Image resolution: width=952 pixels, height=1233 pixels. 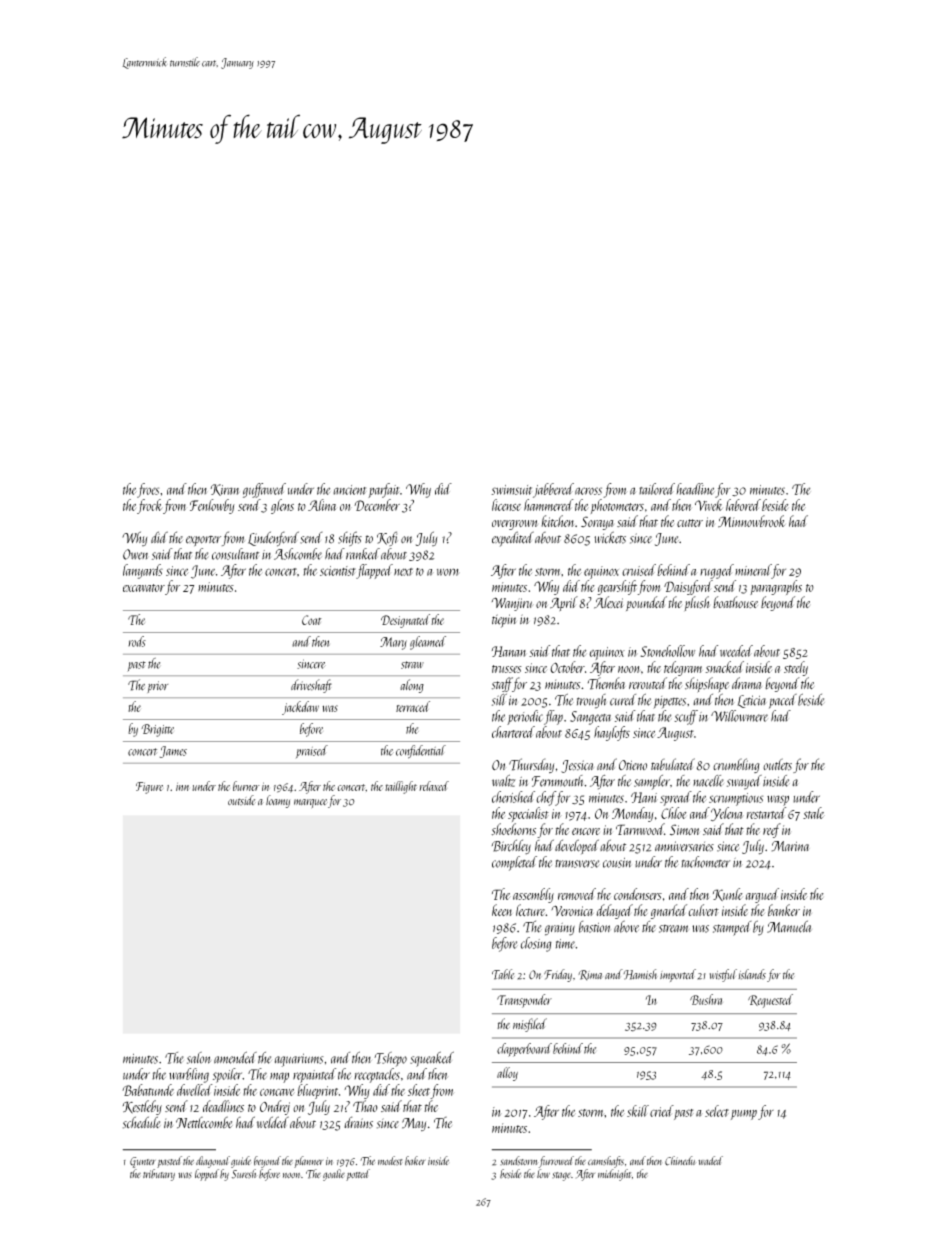 What do you see at coordinates (244, 1174) in the image?
I see `Suresh` at bounding box center [244, 1174].
